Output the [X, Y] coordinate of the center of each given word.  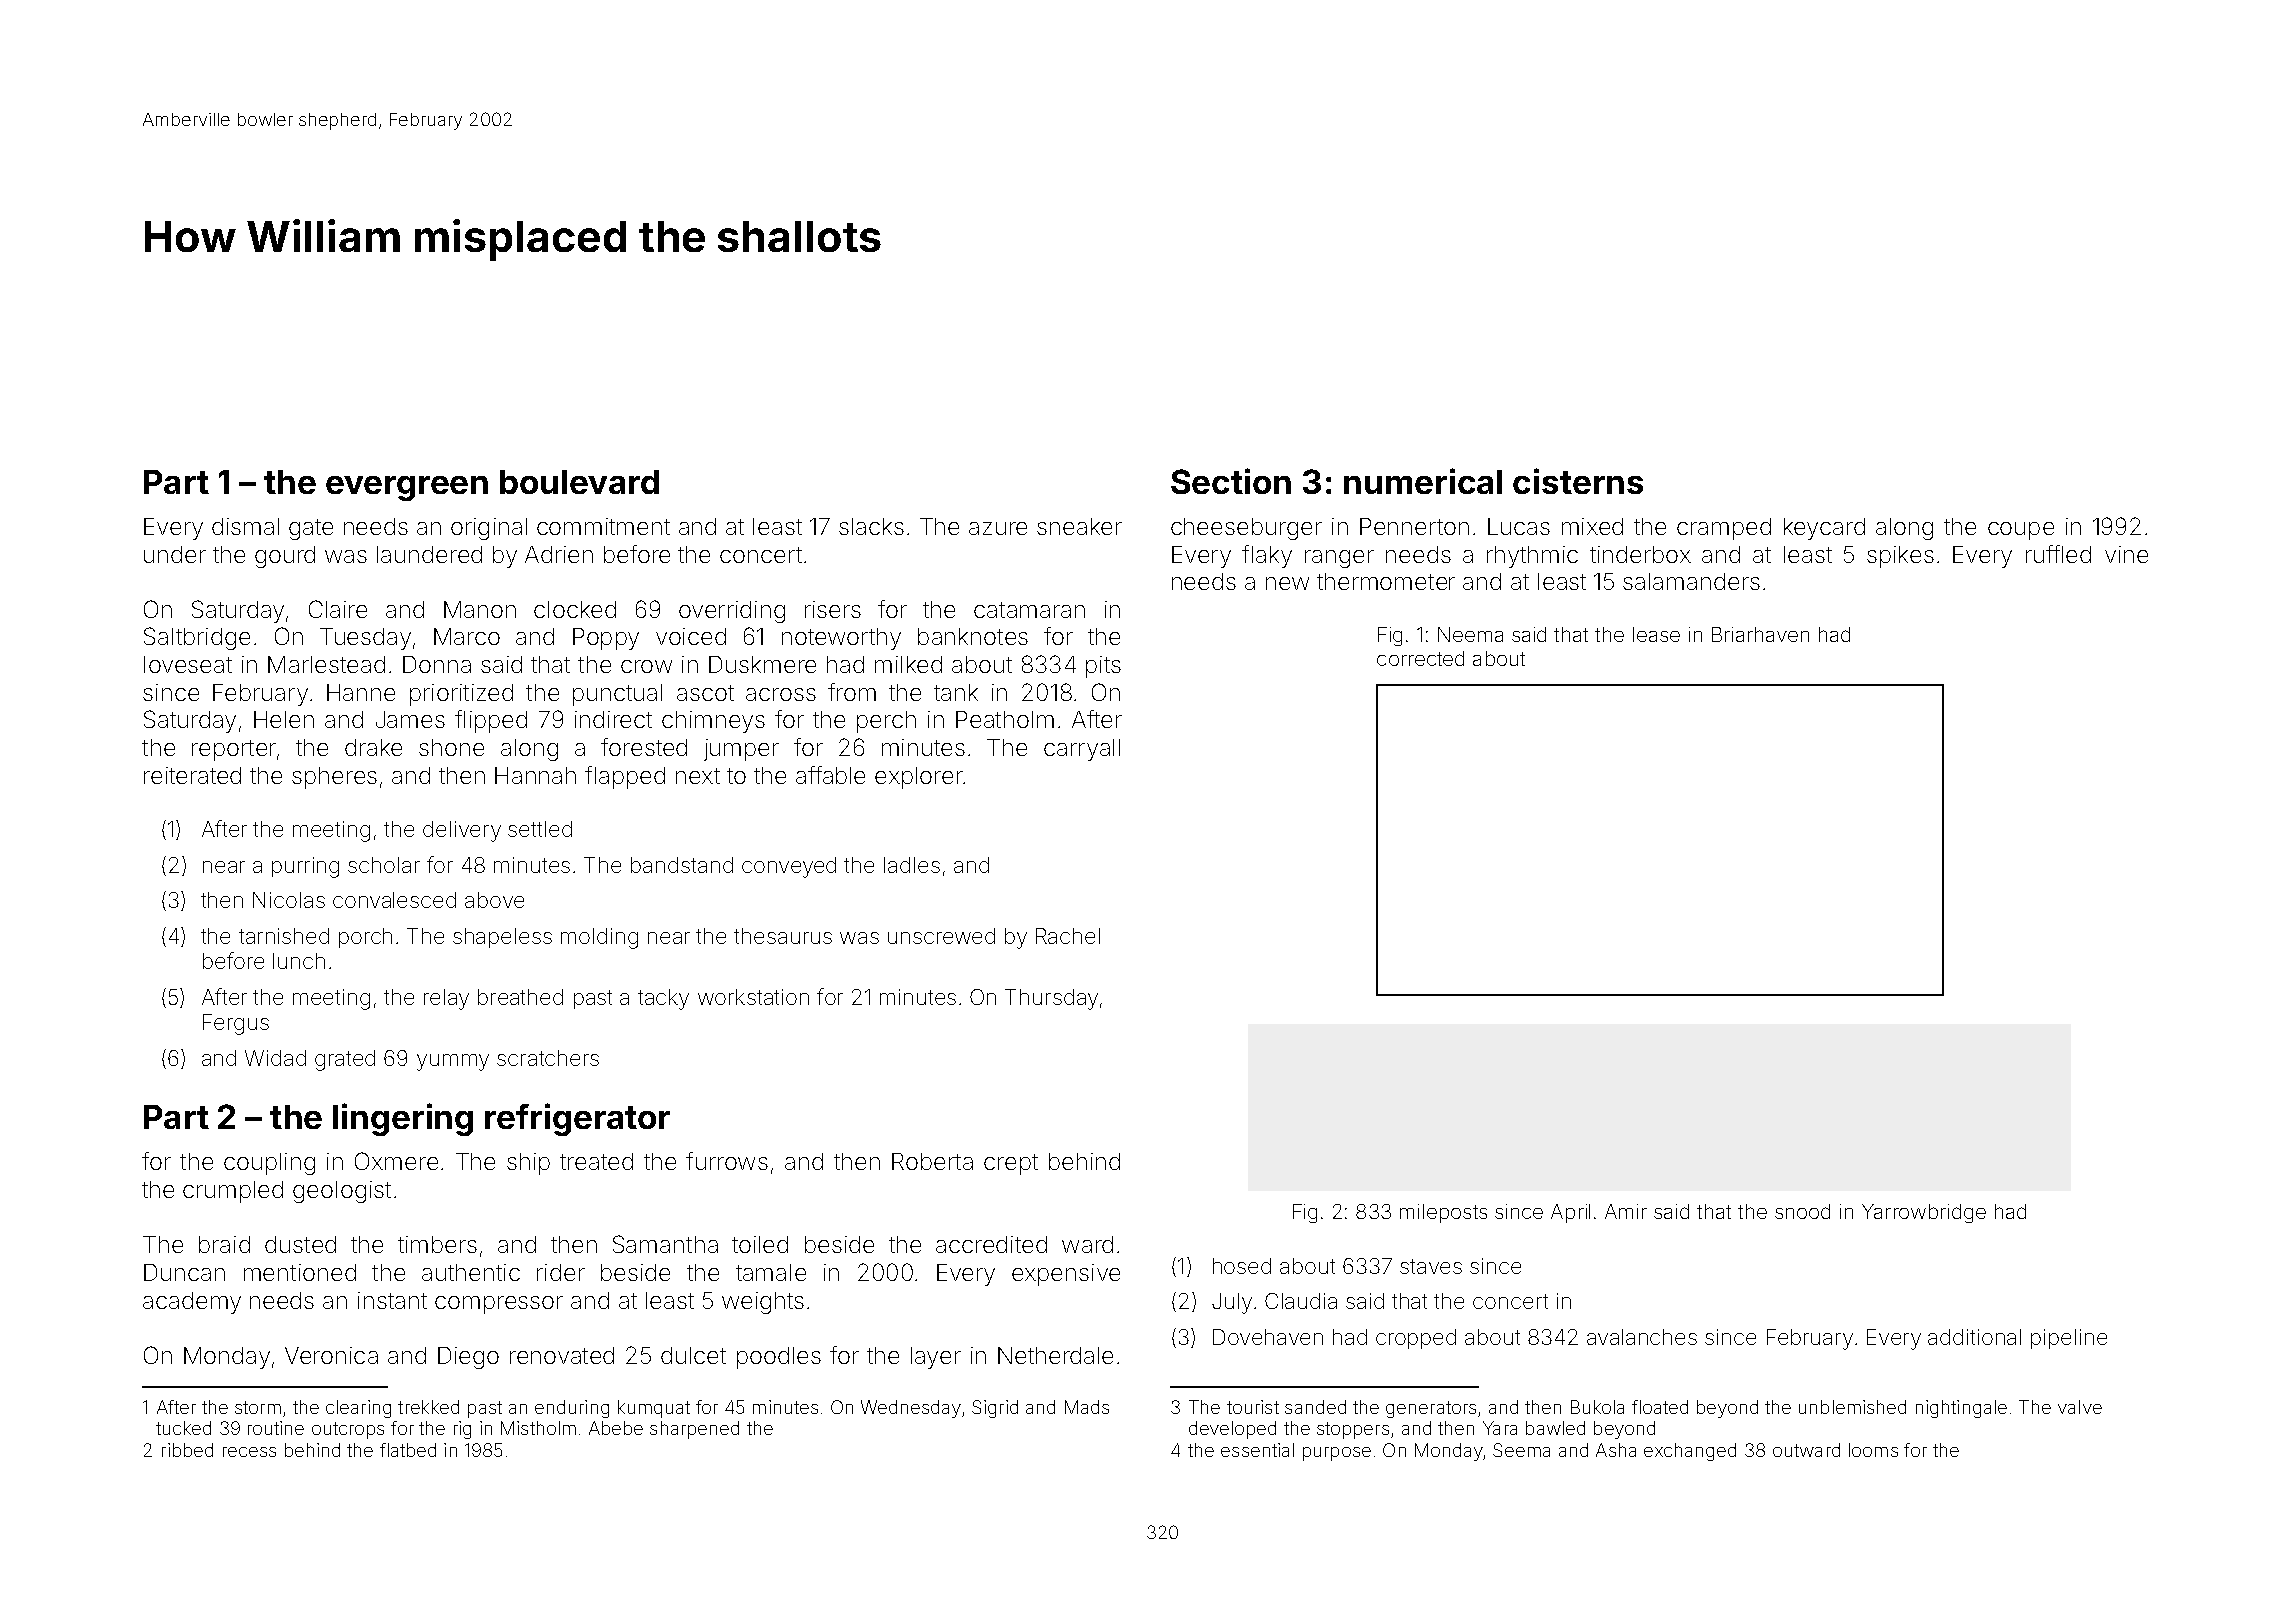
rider [561, 1272]
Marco [467, 636]
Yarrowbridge [1924, 1213]
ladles [912, 865]
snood [1802, 1211]
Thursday [1051, 999]
